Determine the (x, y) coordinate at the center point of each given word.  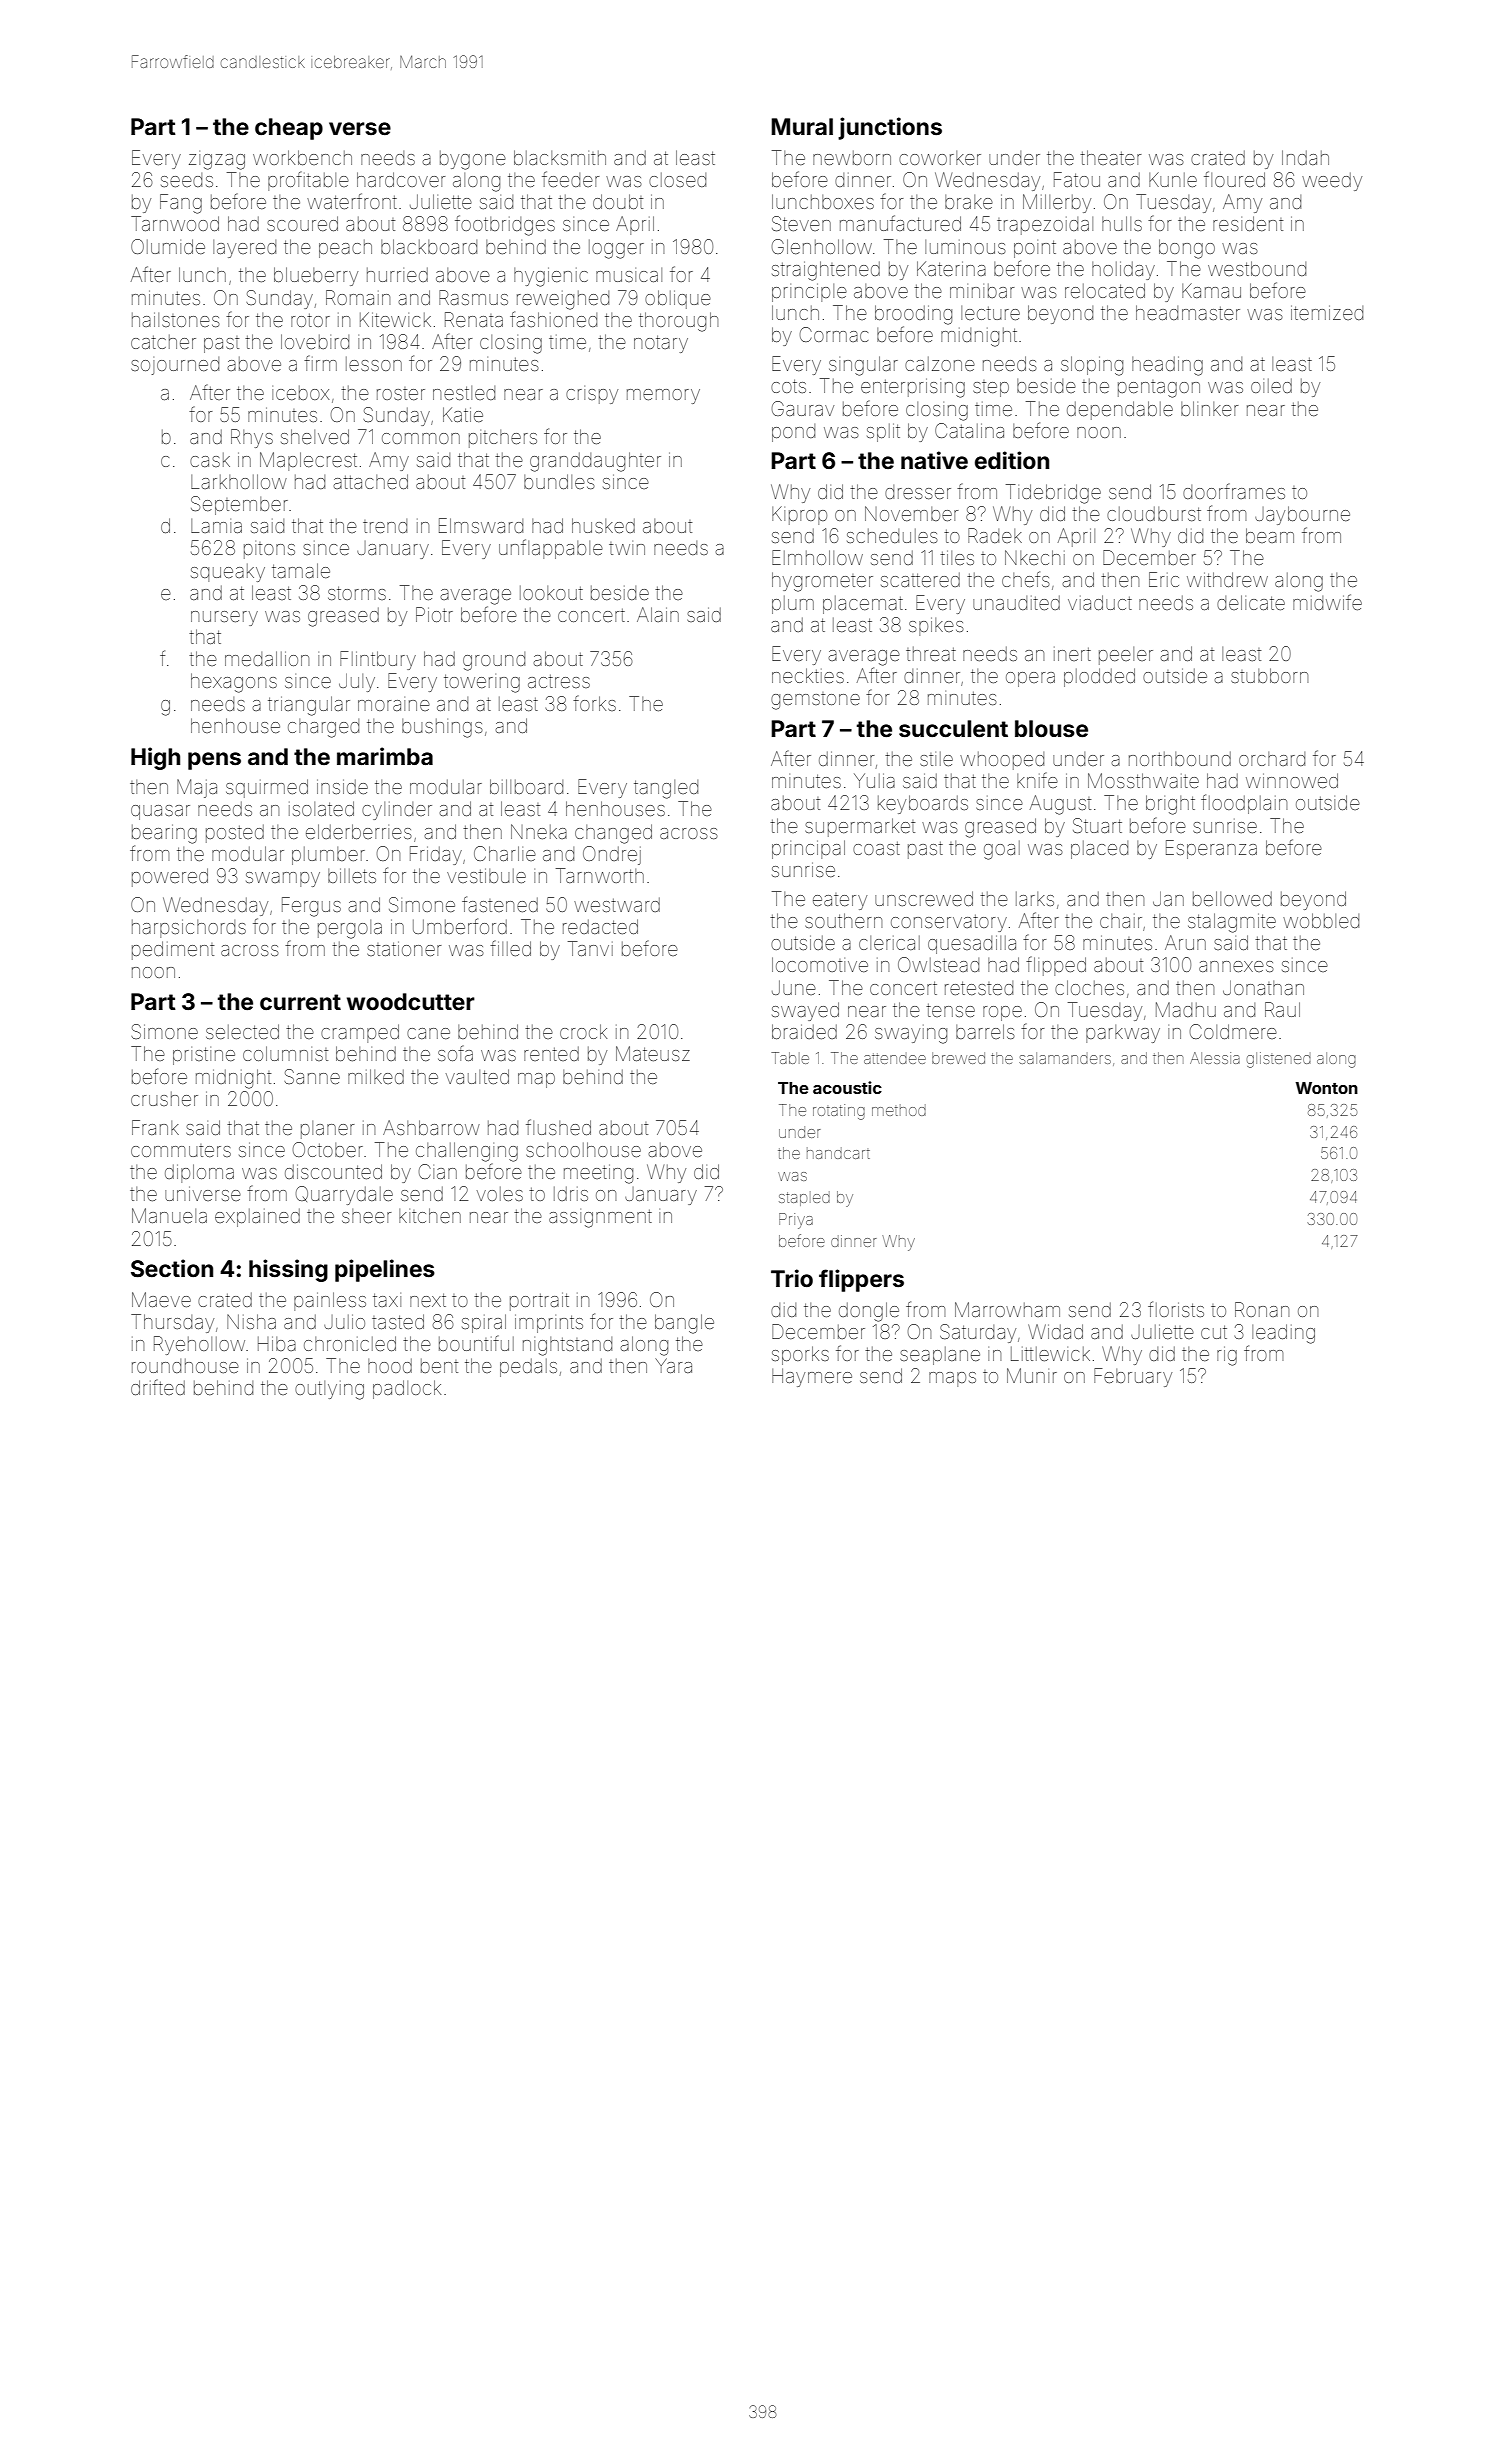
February (1133, 1377)
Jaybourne (1302, 515)
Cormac (834, 334)
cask (210, 460)
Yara (673, 1365)
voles (500, 1194)
